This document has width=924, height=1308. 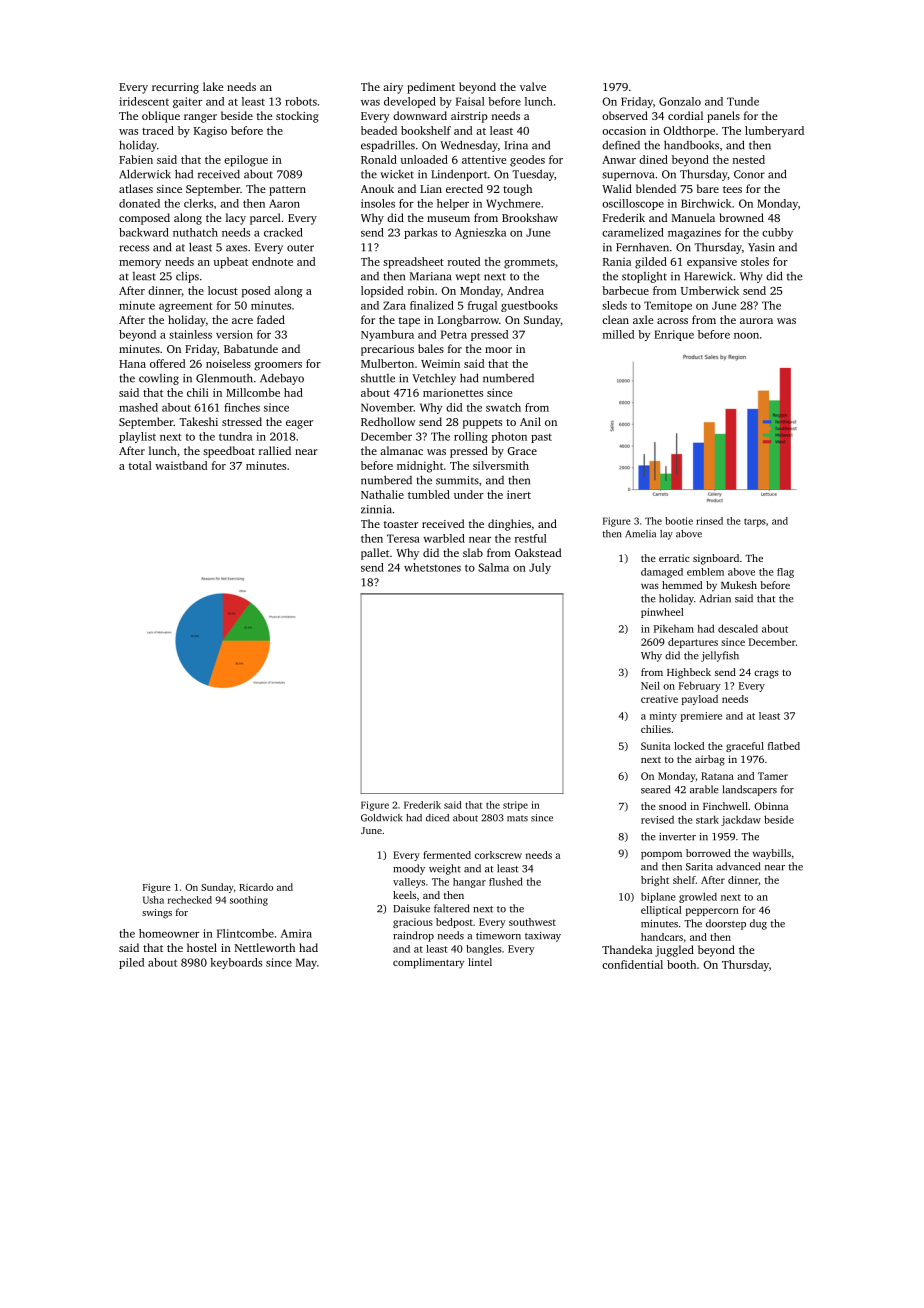 I want to click on Highbeck, so click(x=689, y=673).
